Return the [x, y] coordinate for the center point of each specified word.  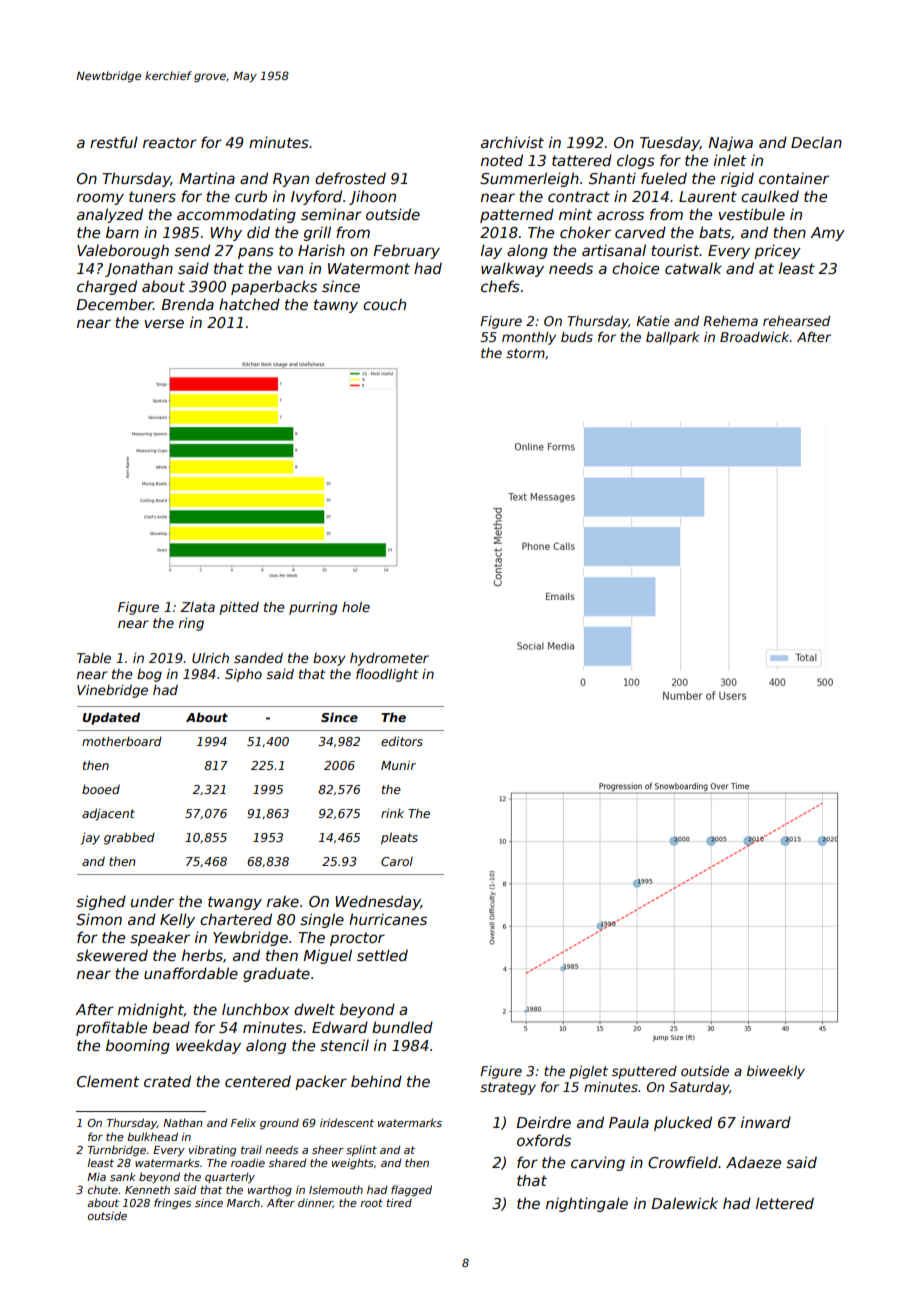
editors [402, 741]
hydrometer [389, 659]
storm [525, 353]
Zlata [197, 607]
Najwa [730, 143]
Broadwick [754, 337]
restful [114, 142]
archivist [512, 142]
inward [766, 1122]
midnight [151, 1010]
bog [149, 675]
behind [376, 1081]
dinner [315, 1203]
